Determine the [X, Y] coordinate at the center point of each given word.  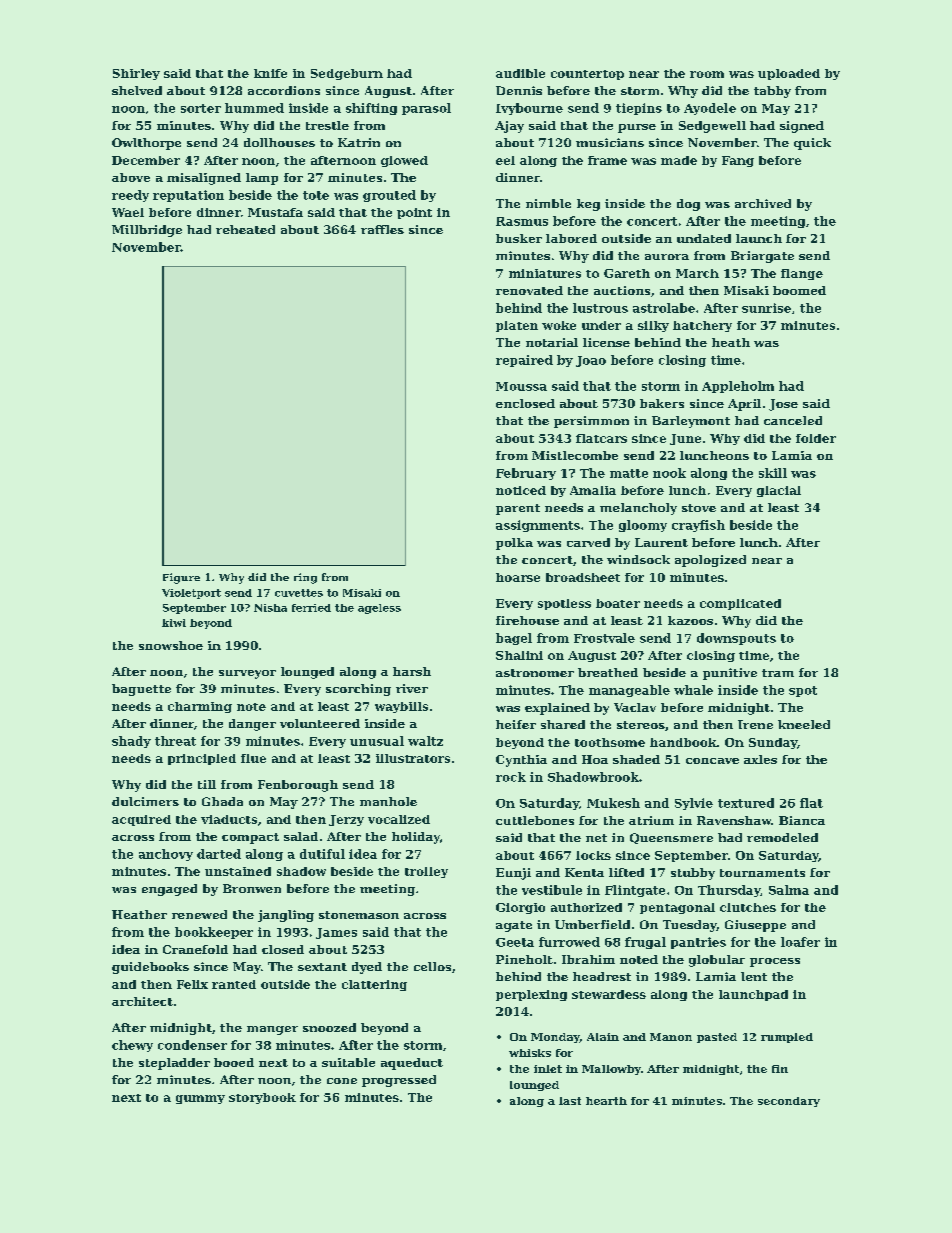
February [526, 474]
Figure [181, 578]
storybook [262, 1098]
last [570, 1101]
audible [520, 73]
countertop [587, 75]
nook [669, 473]
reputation [188, 196]
